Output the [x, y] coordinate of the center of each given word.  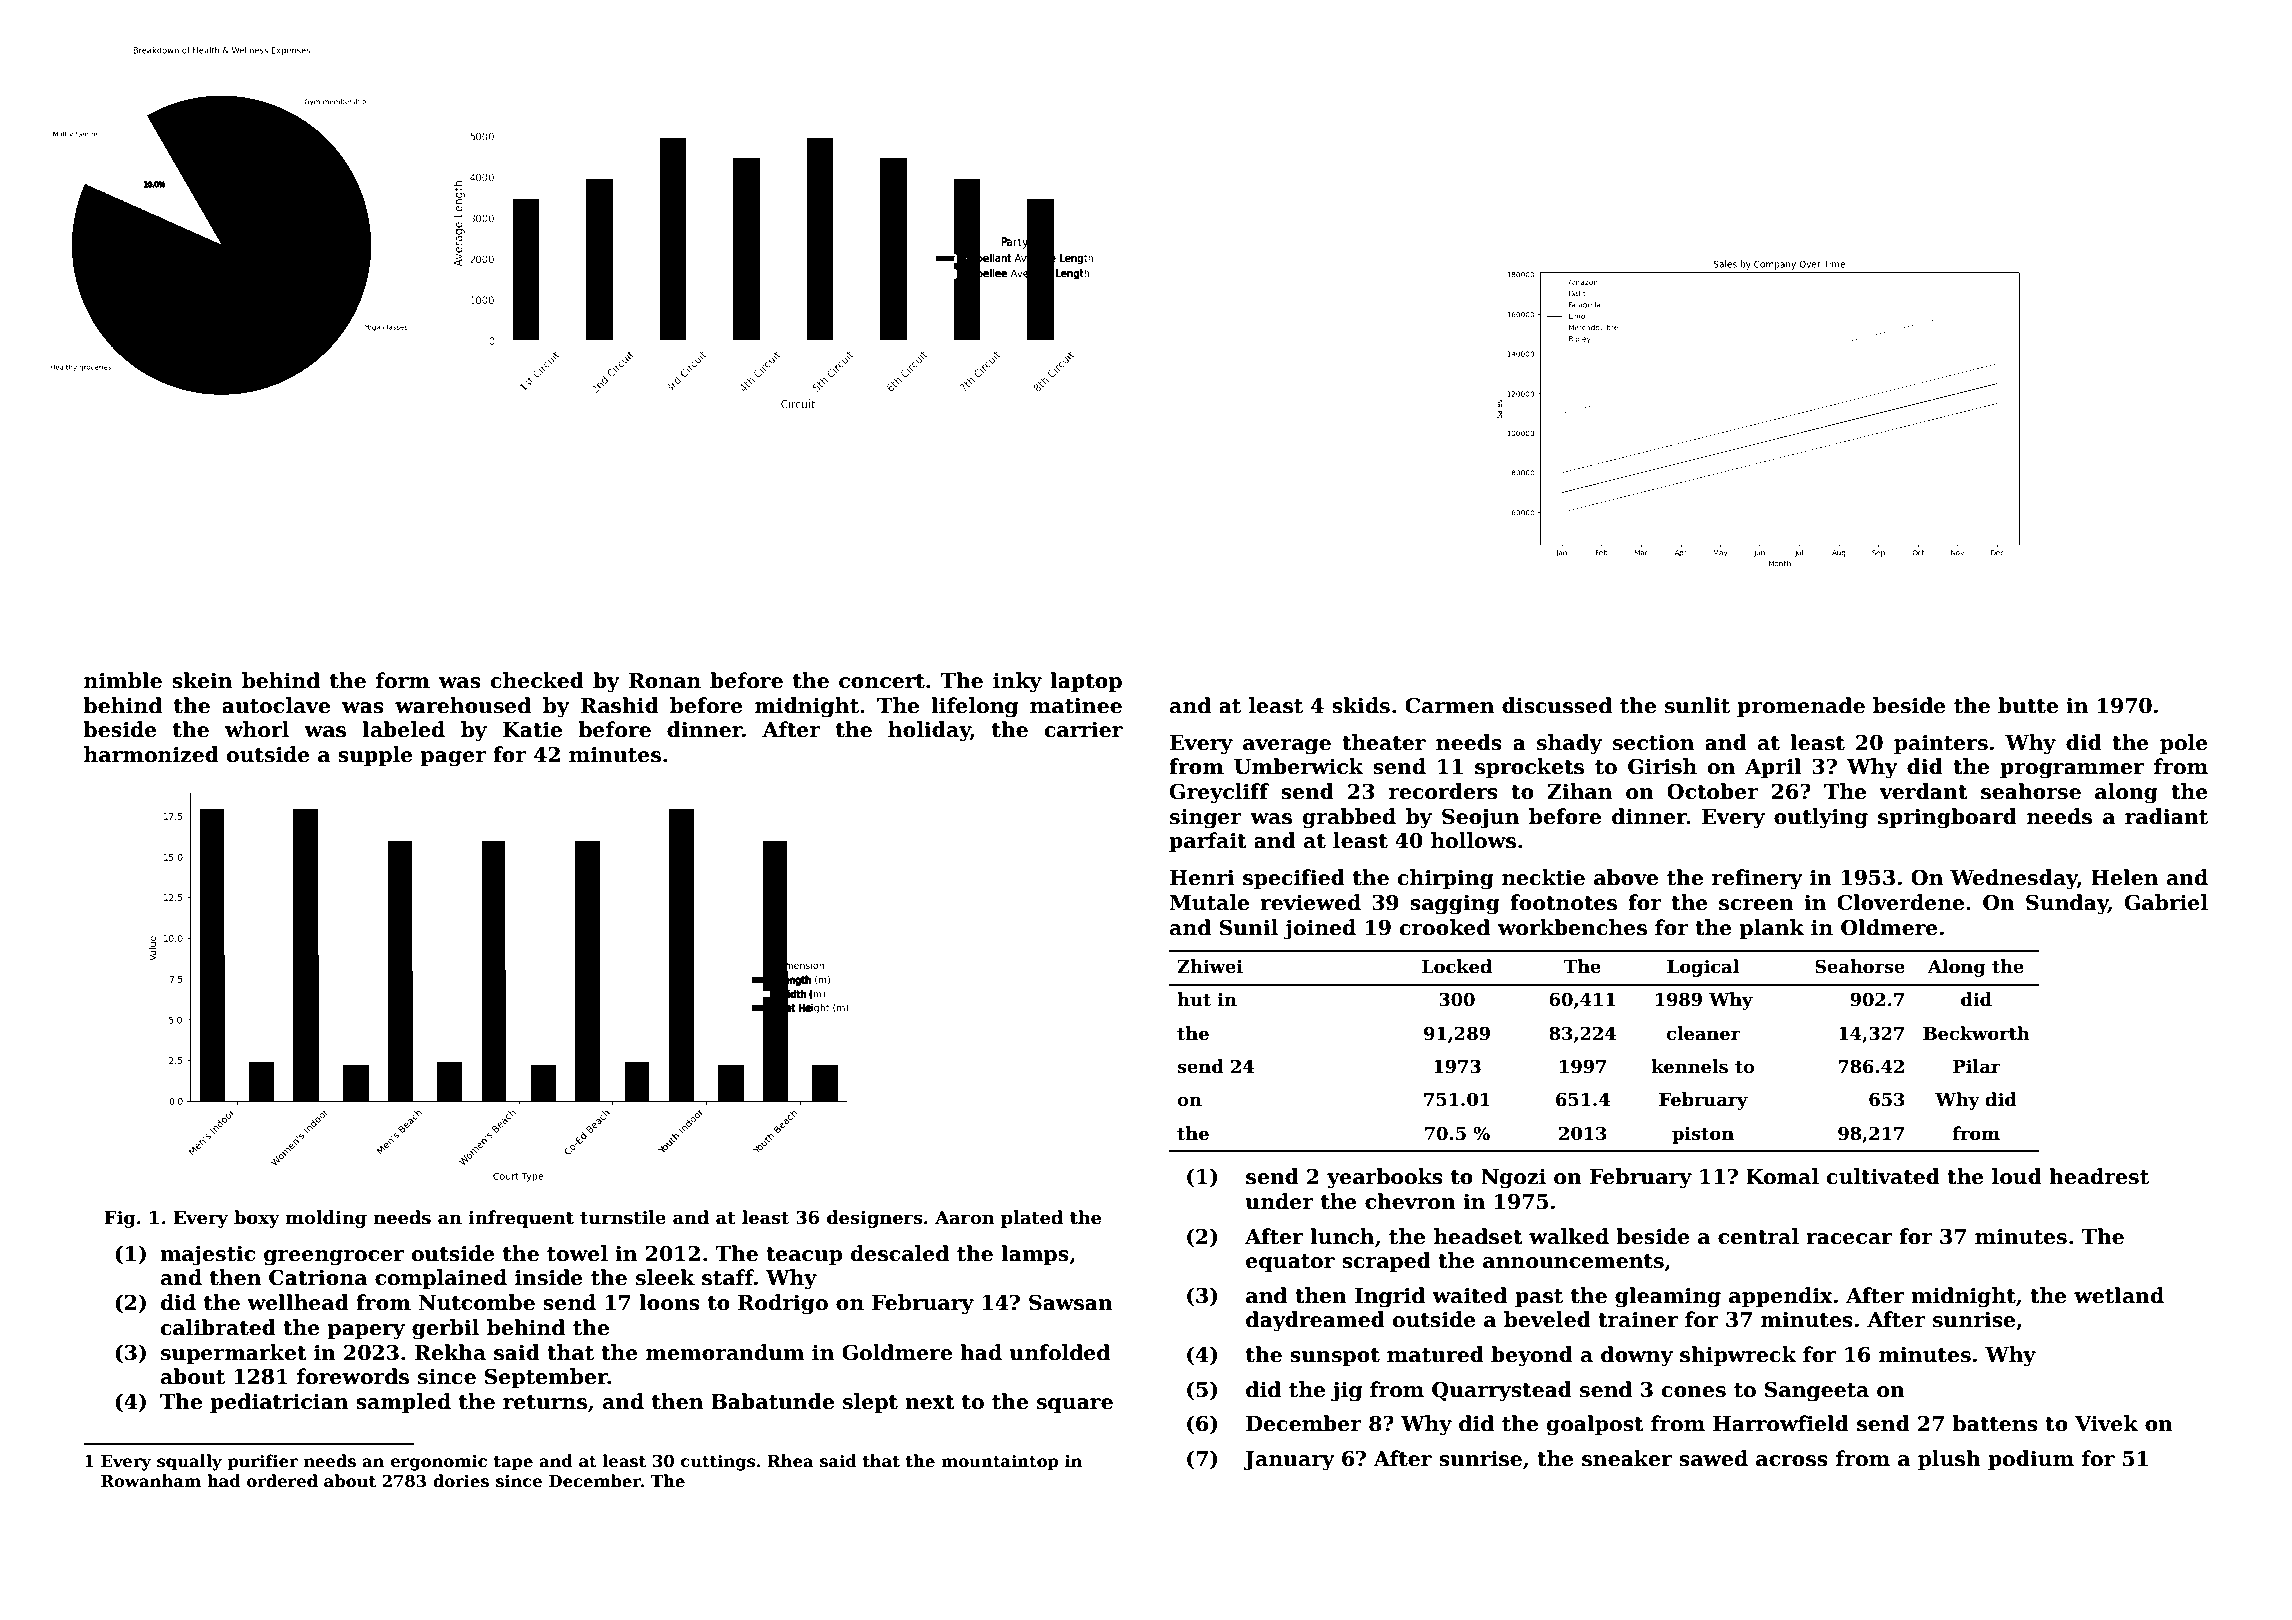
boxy [257, 1219]
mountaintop [999, 1463]
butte [2028, 705]
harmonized [151, 754]
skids [1361, 705]
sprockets [1529, 768]
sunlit [1697, 705]
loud [2017, 1176]
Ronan [665, 681]
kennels [1690, 1066]
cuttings [718, 1463]
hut [1194, 999]
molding [326, 1219]
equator [1290, 1263]
